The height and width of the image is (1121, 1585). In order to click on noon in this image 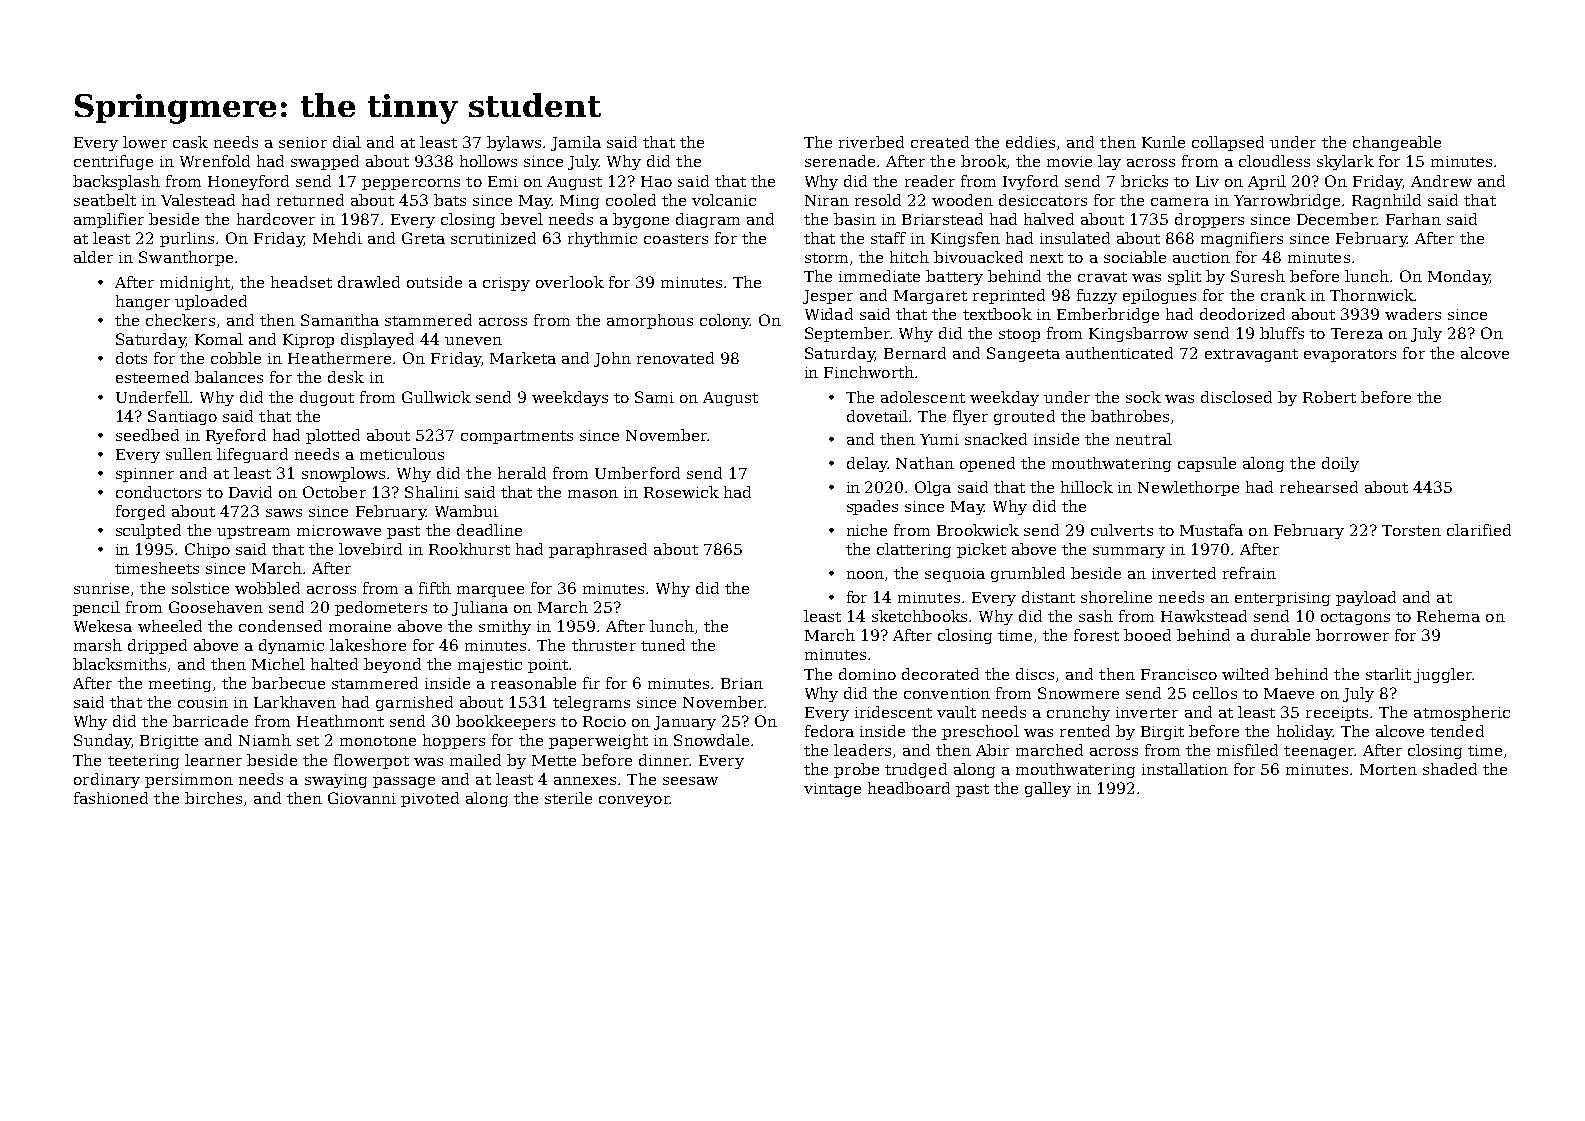, I will do `click(865, 575)`.
